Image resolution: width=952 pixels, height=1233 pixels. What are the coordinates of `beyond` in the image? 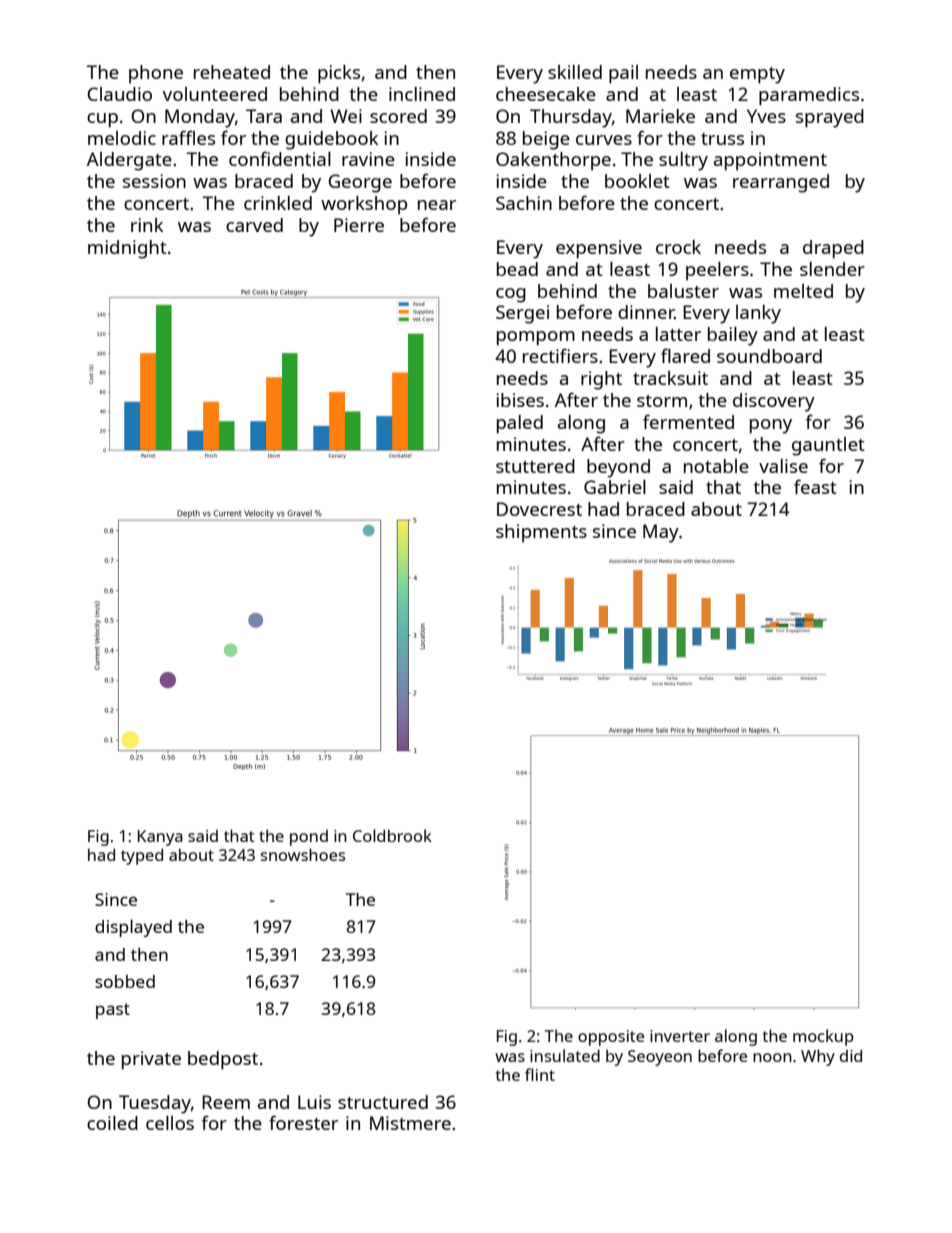 It's located at (618, 468).
